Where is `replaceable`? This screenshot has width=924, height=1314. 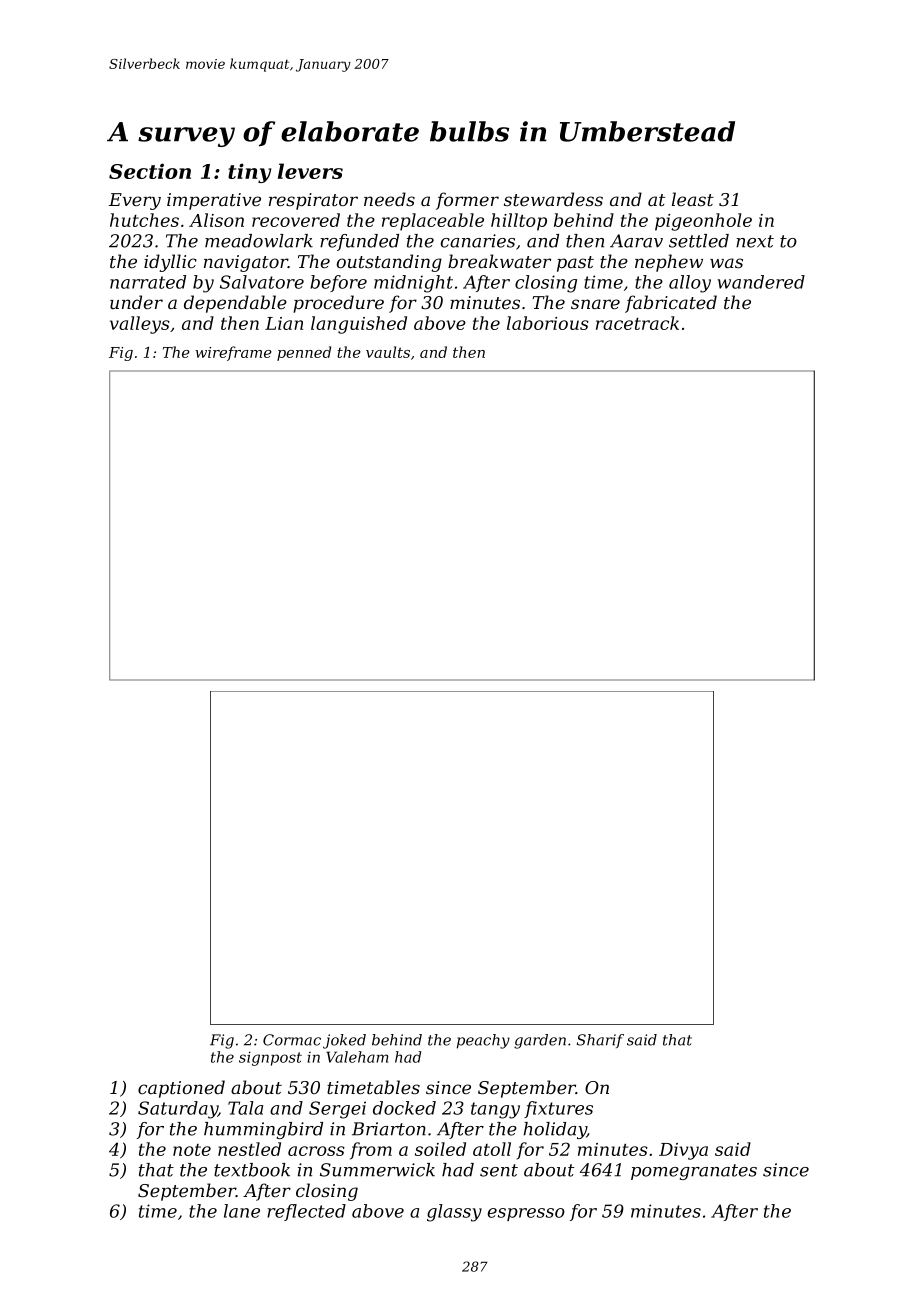
replaceable is located at coordinates (433, 222).
